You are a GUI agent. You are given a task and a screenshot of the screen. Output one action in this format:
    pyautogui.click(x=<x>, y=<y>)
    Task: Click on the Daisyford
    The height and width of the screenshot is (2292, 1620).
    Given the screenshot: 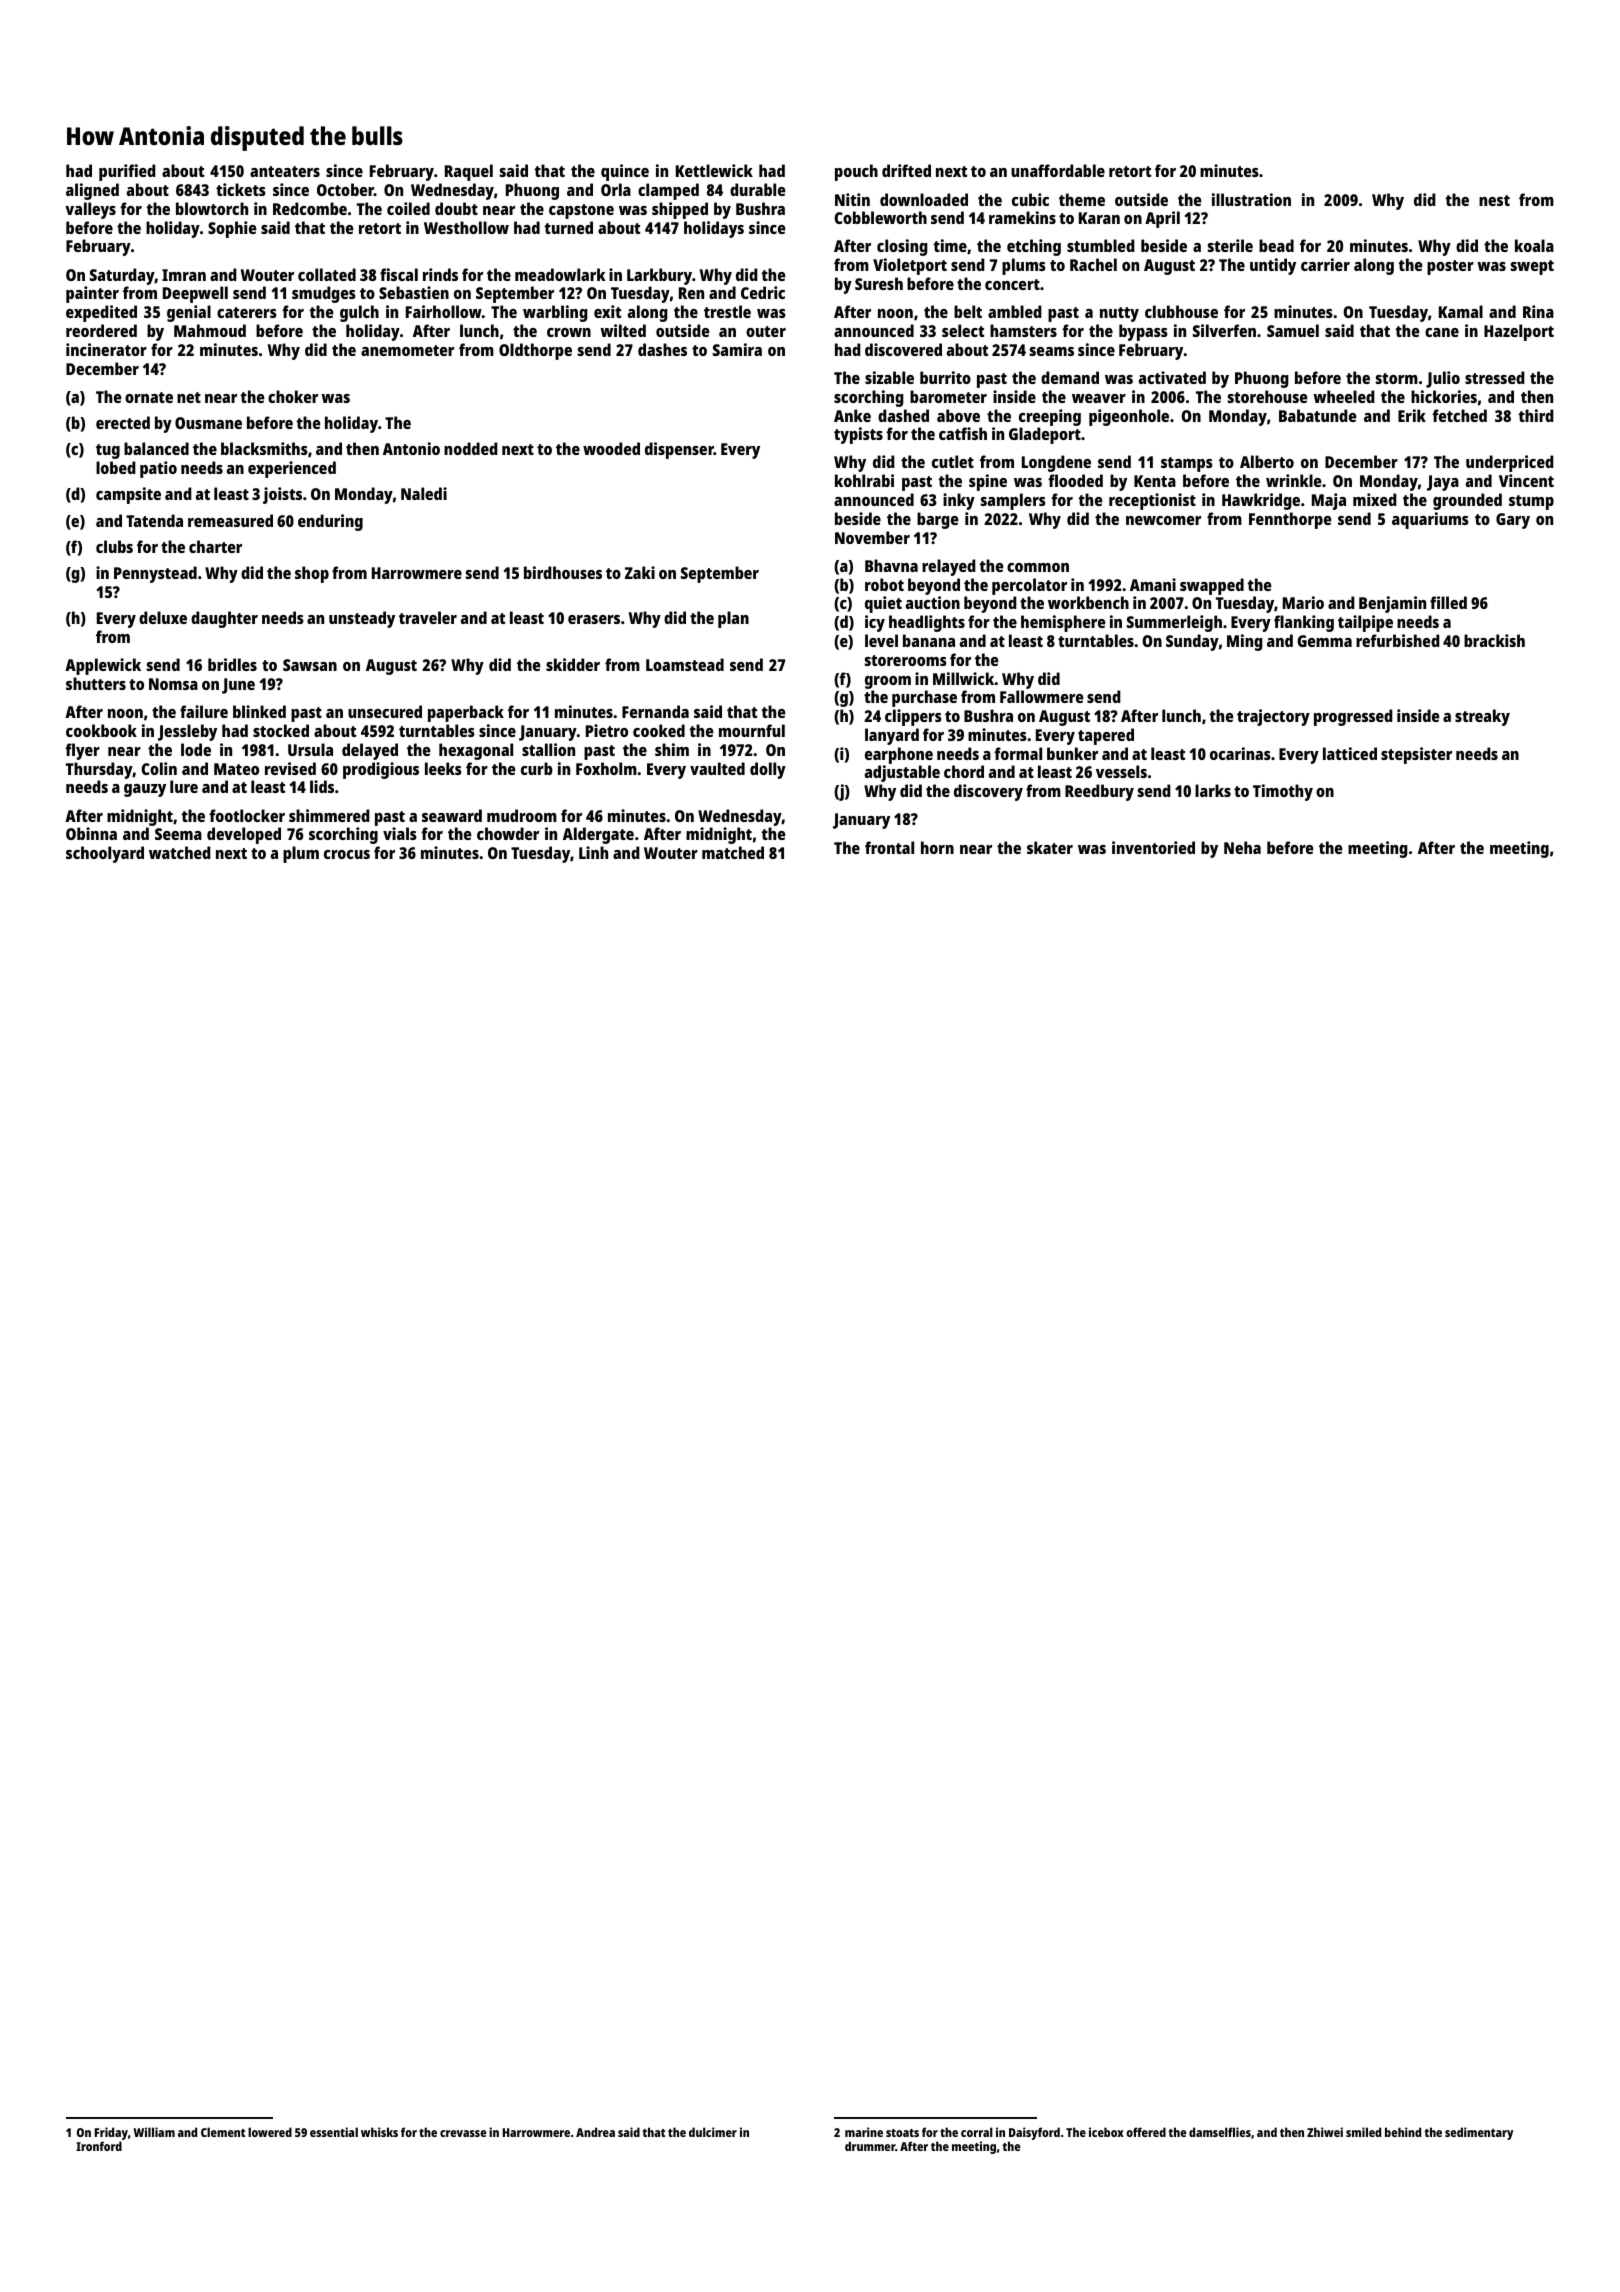 What is the action you would take?
    pyautogui.click(x=1034, y=2133)
